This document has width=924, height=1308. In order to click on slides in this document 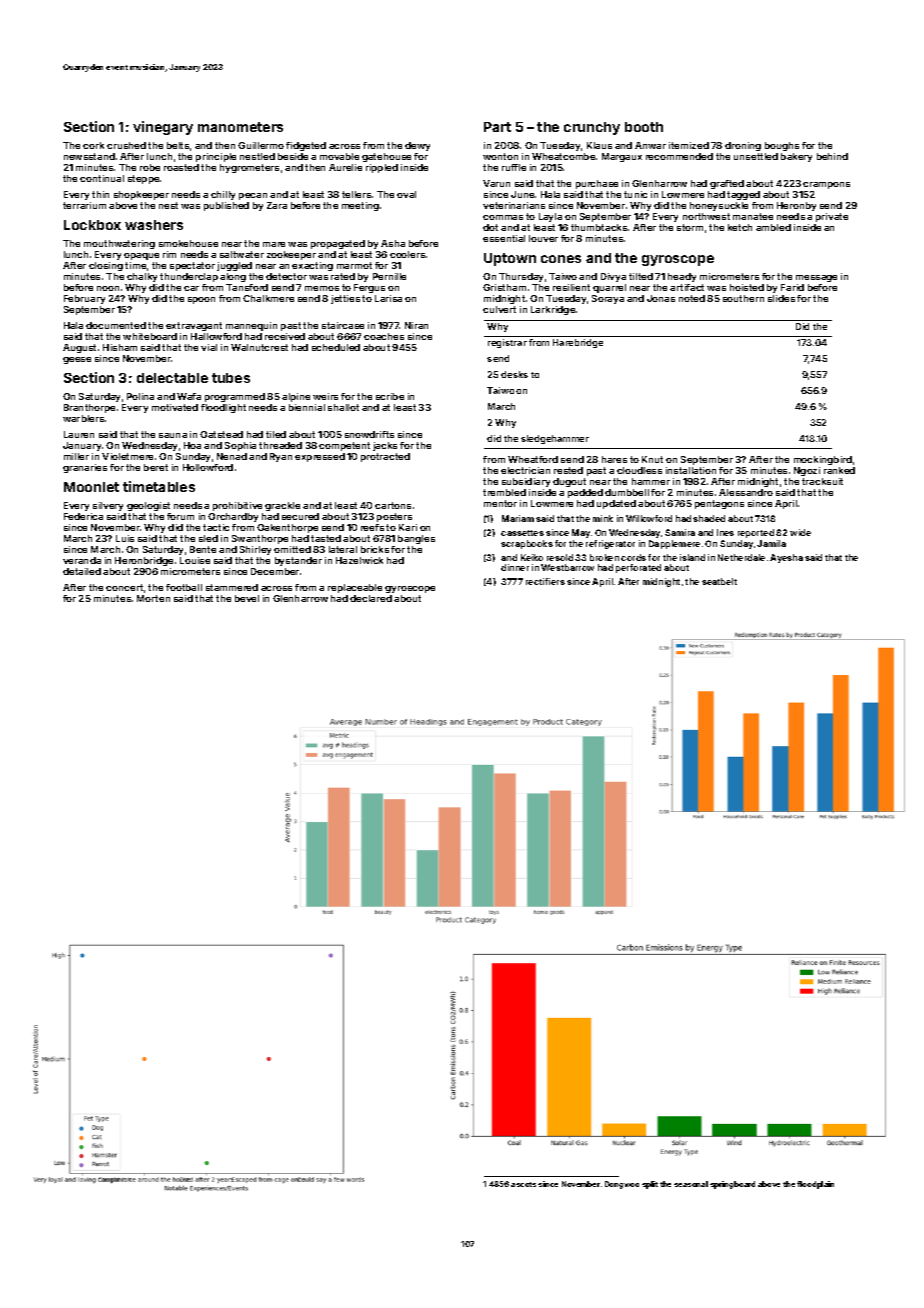, I will do `click(781, 298)`.
